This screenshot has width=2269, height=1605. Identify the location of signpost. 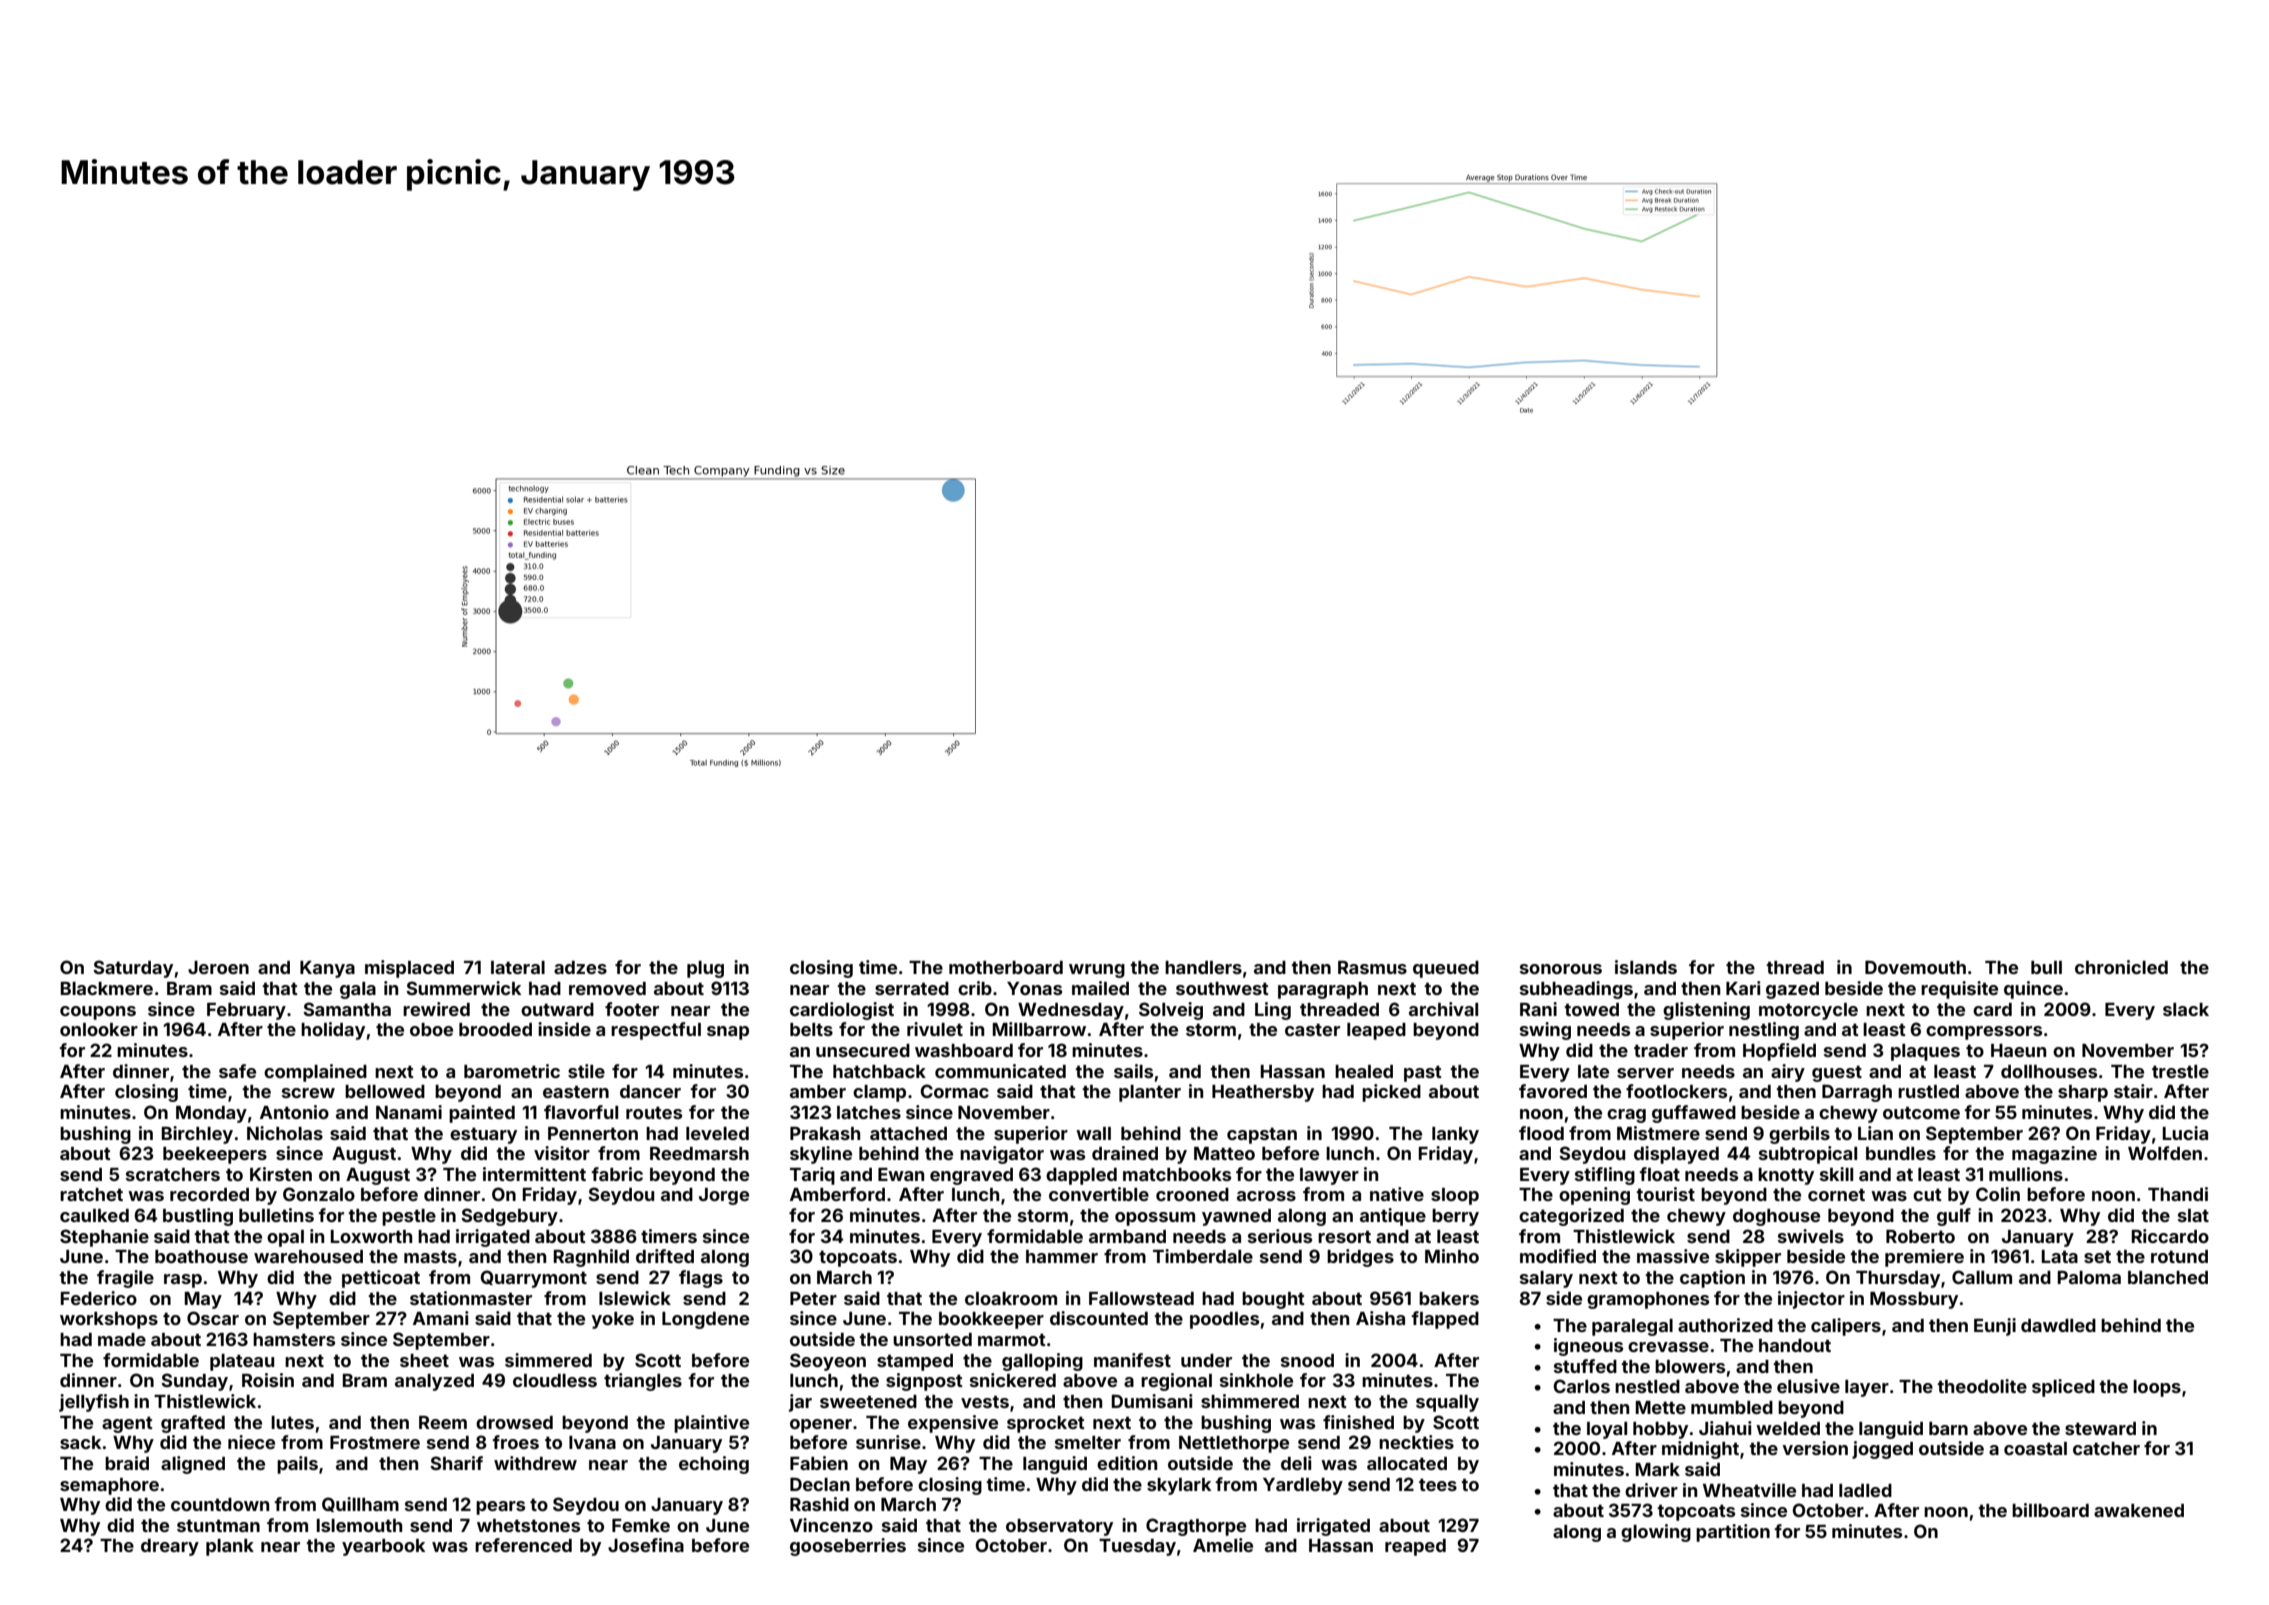
(924, 1382).
